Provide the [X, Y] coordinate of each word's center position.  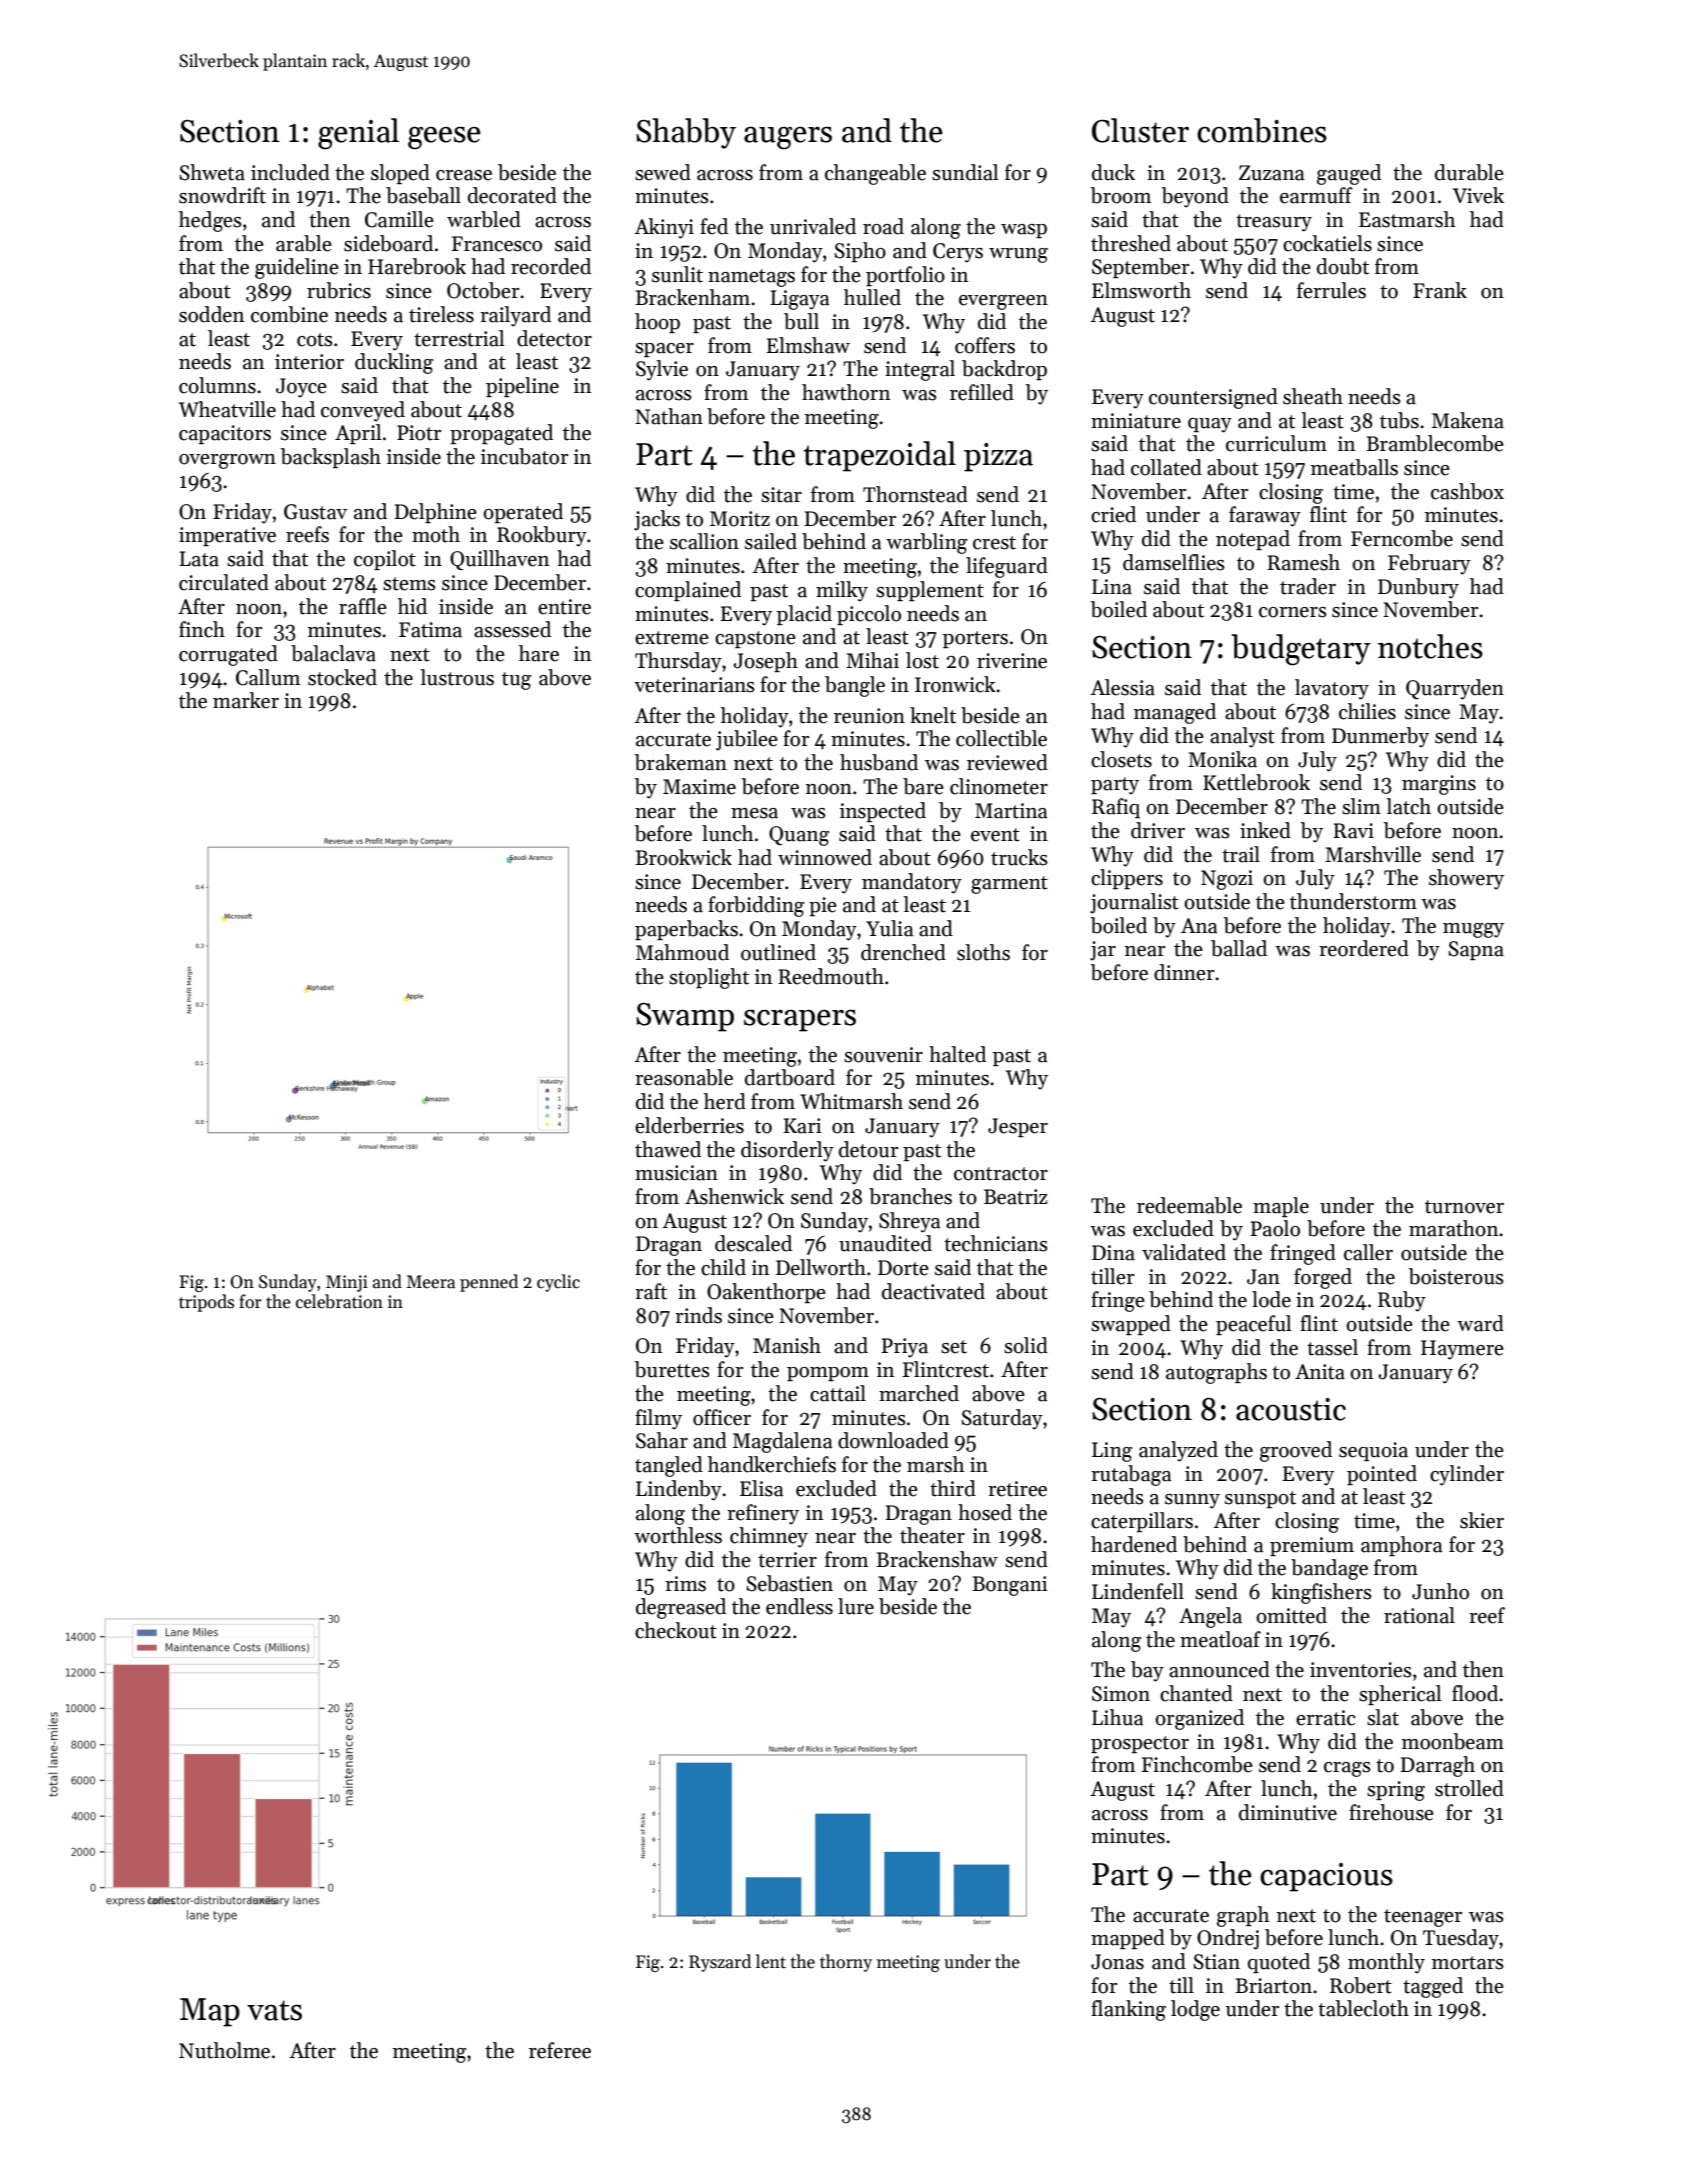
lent [771, 1961]
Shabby [686, 133]
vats [274, 2010]
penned [489, 1283]
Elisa [762, 1488]
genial [358, 134]
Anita [1320, 1372]
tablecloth [1363, 2008]
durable [1469, 172]
